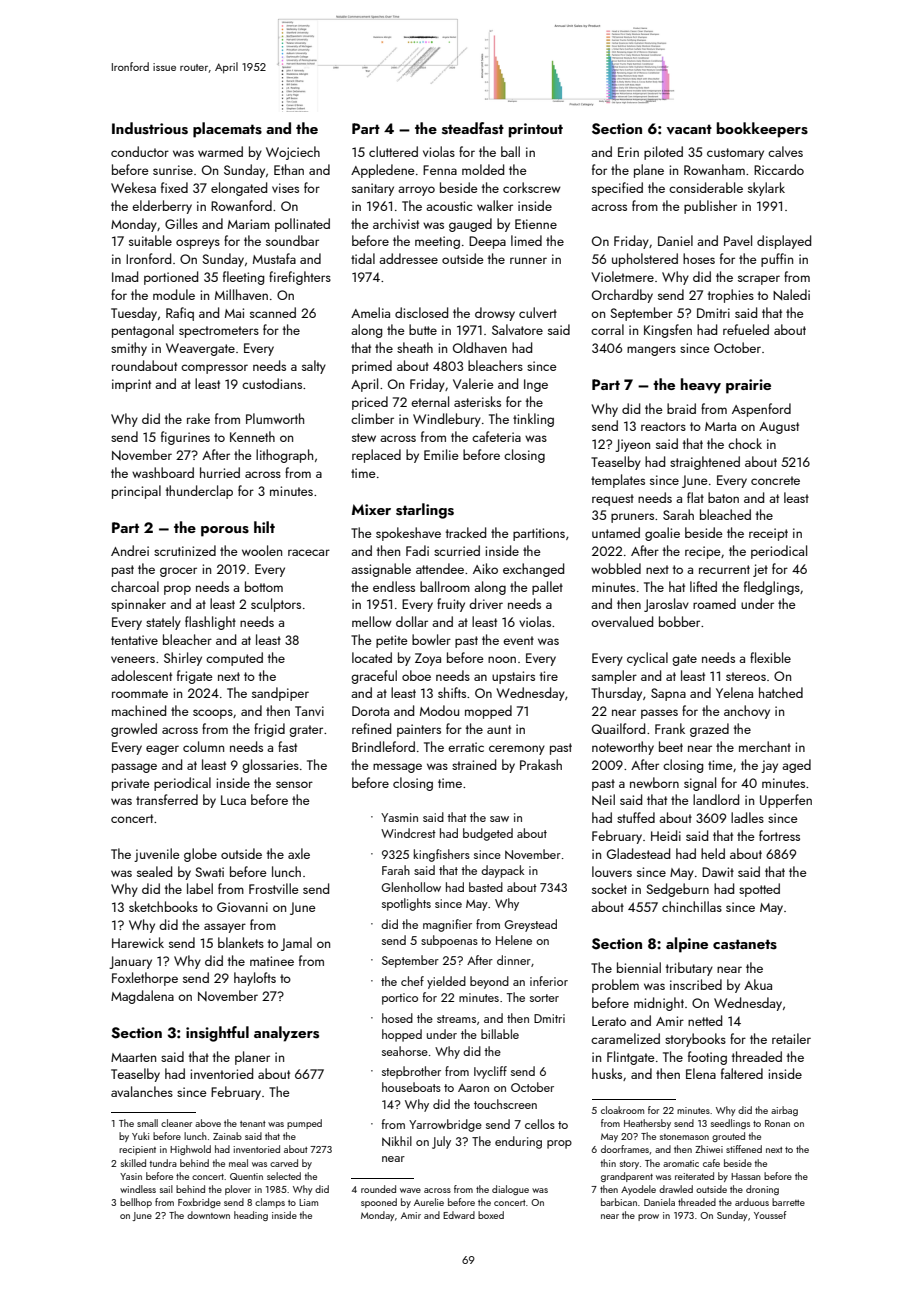  I want to click on vacant, so click(689, 129).
